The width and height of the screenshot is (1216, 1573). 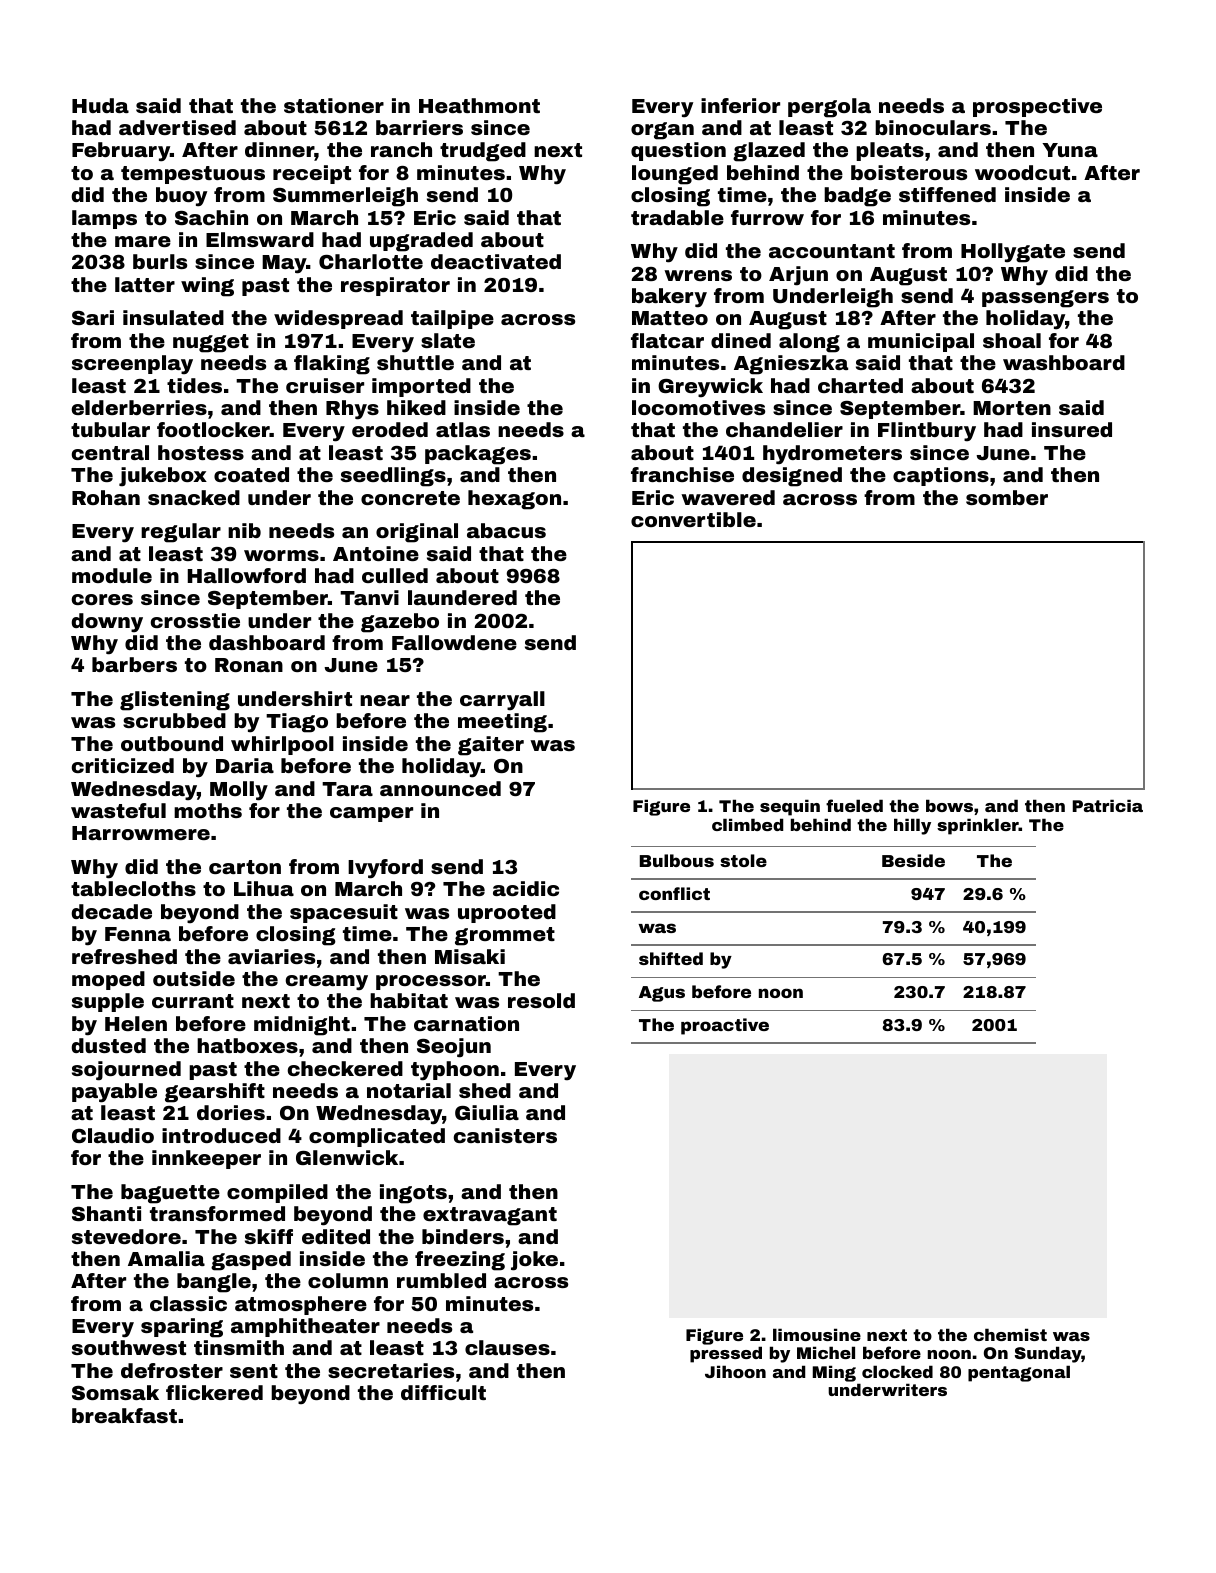 I want to click on Hollygate, so click(x=1013, y=253).
